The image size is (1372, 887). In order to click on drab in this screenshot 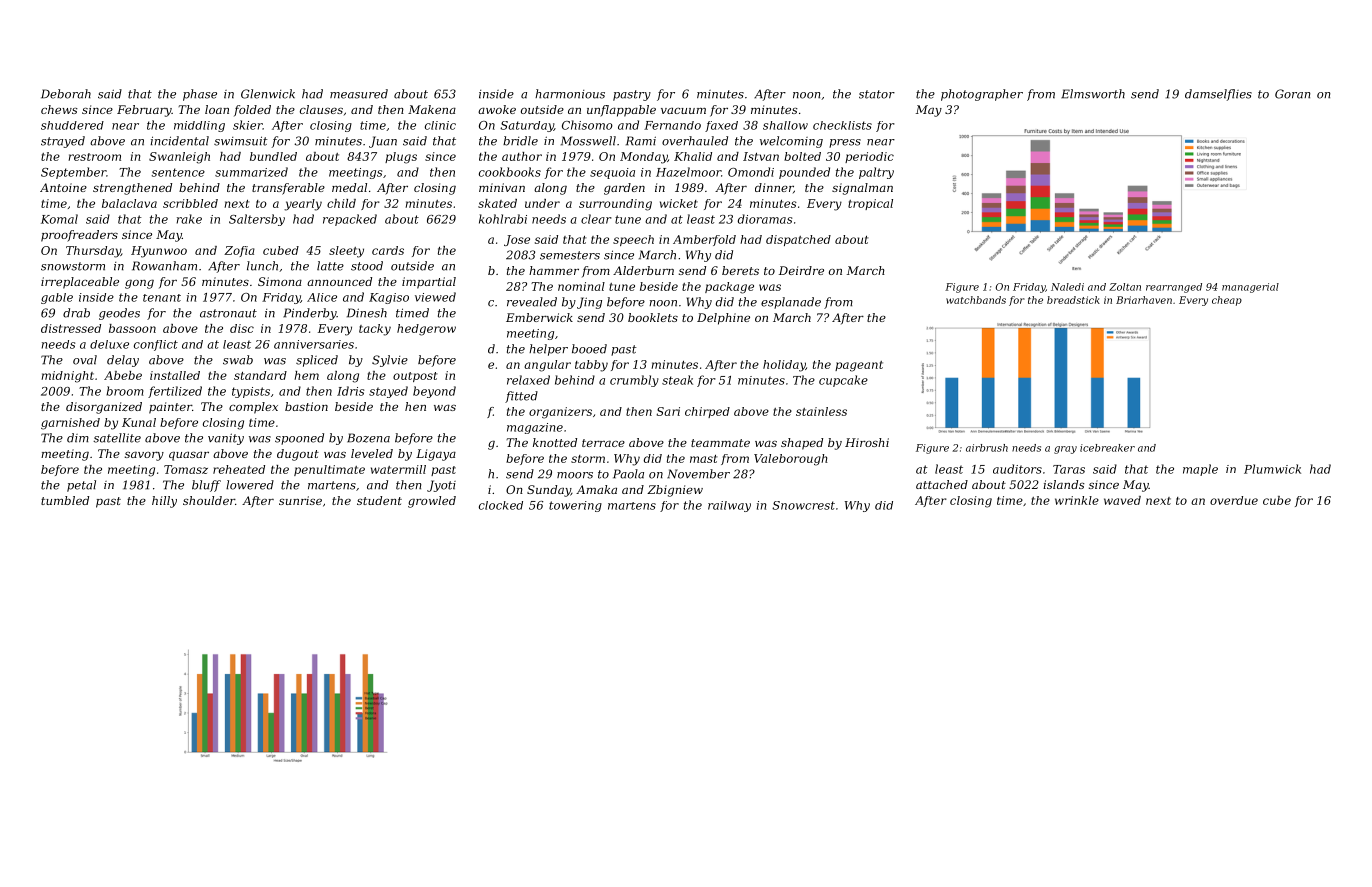, I will do `click(76, 313)`.
